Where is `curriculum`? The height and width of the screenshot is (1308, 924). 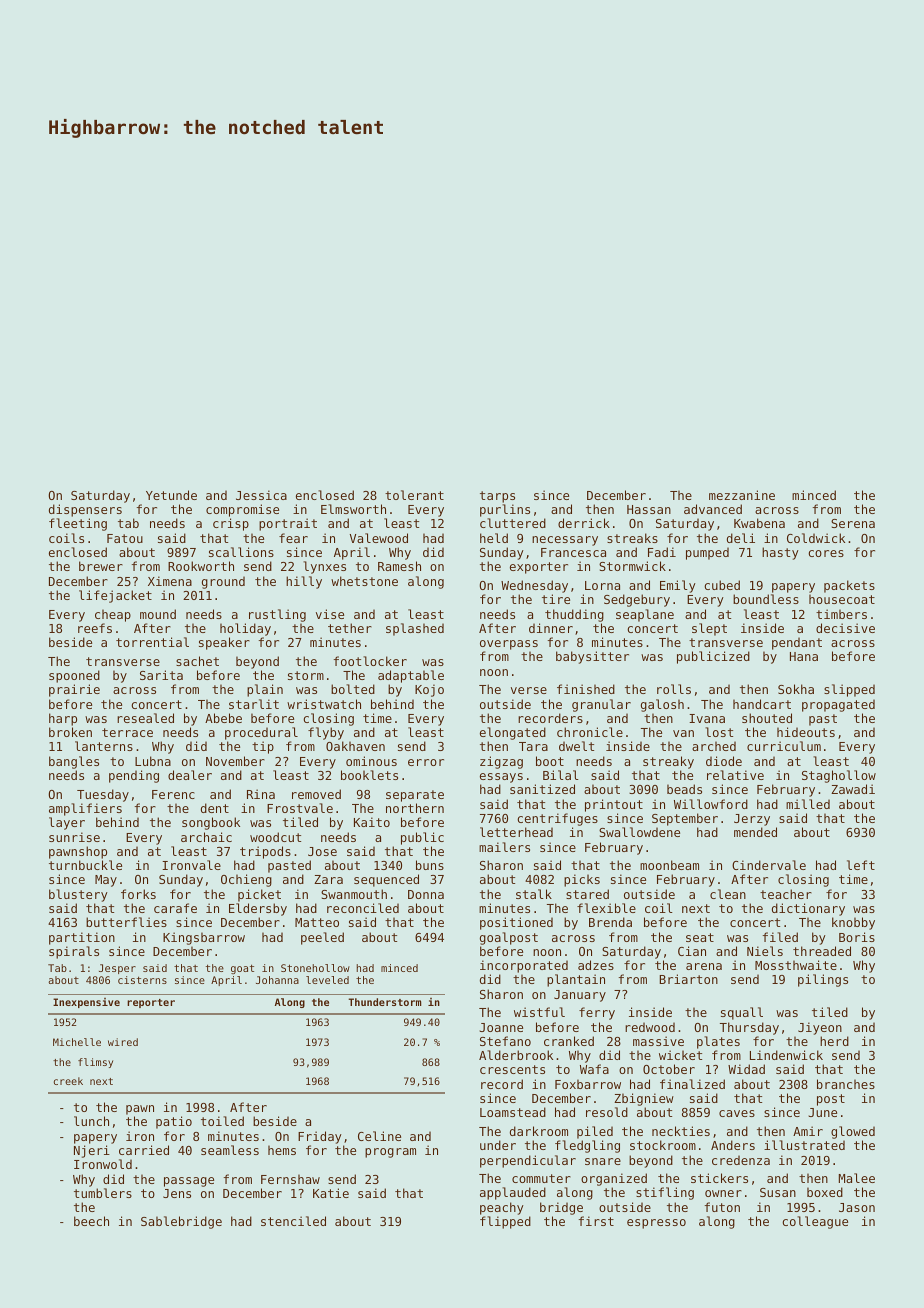
curriculum is located at coordinates (784, 746).
